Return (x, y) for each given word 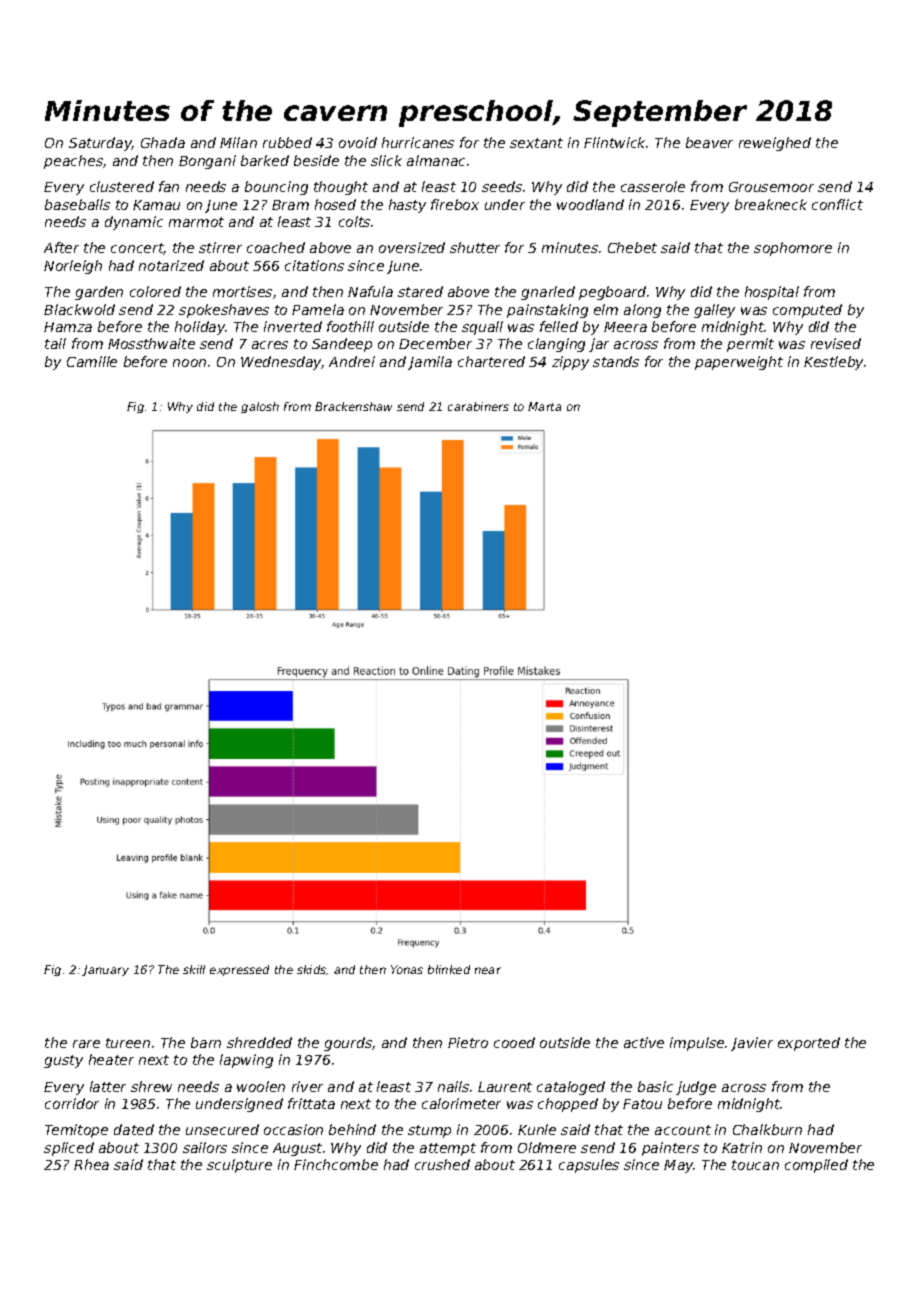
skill (194, 969)
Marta (544, 406)
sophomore (793, 249)
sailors (205, 1147)
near (488, 970)
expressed (239, 970)
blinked (449, 969)
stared (420, 291)
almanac (436, 160)
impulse (697, 1044)
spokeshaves (224, 311)
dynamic (134, 223)
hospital (772, 293)
